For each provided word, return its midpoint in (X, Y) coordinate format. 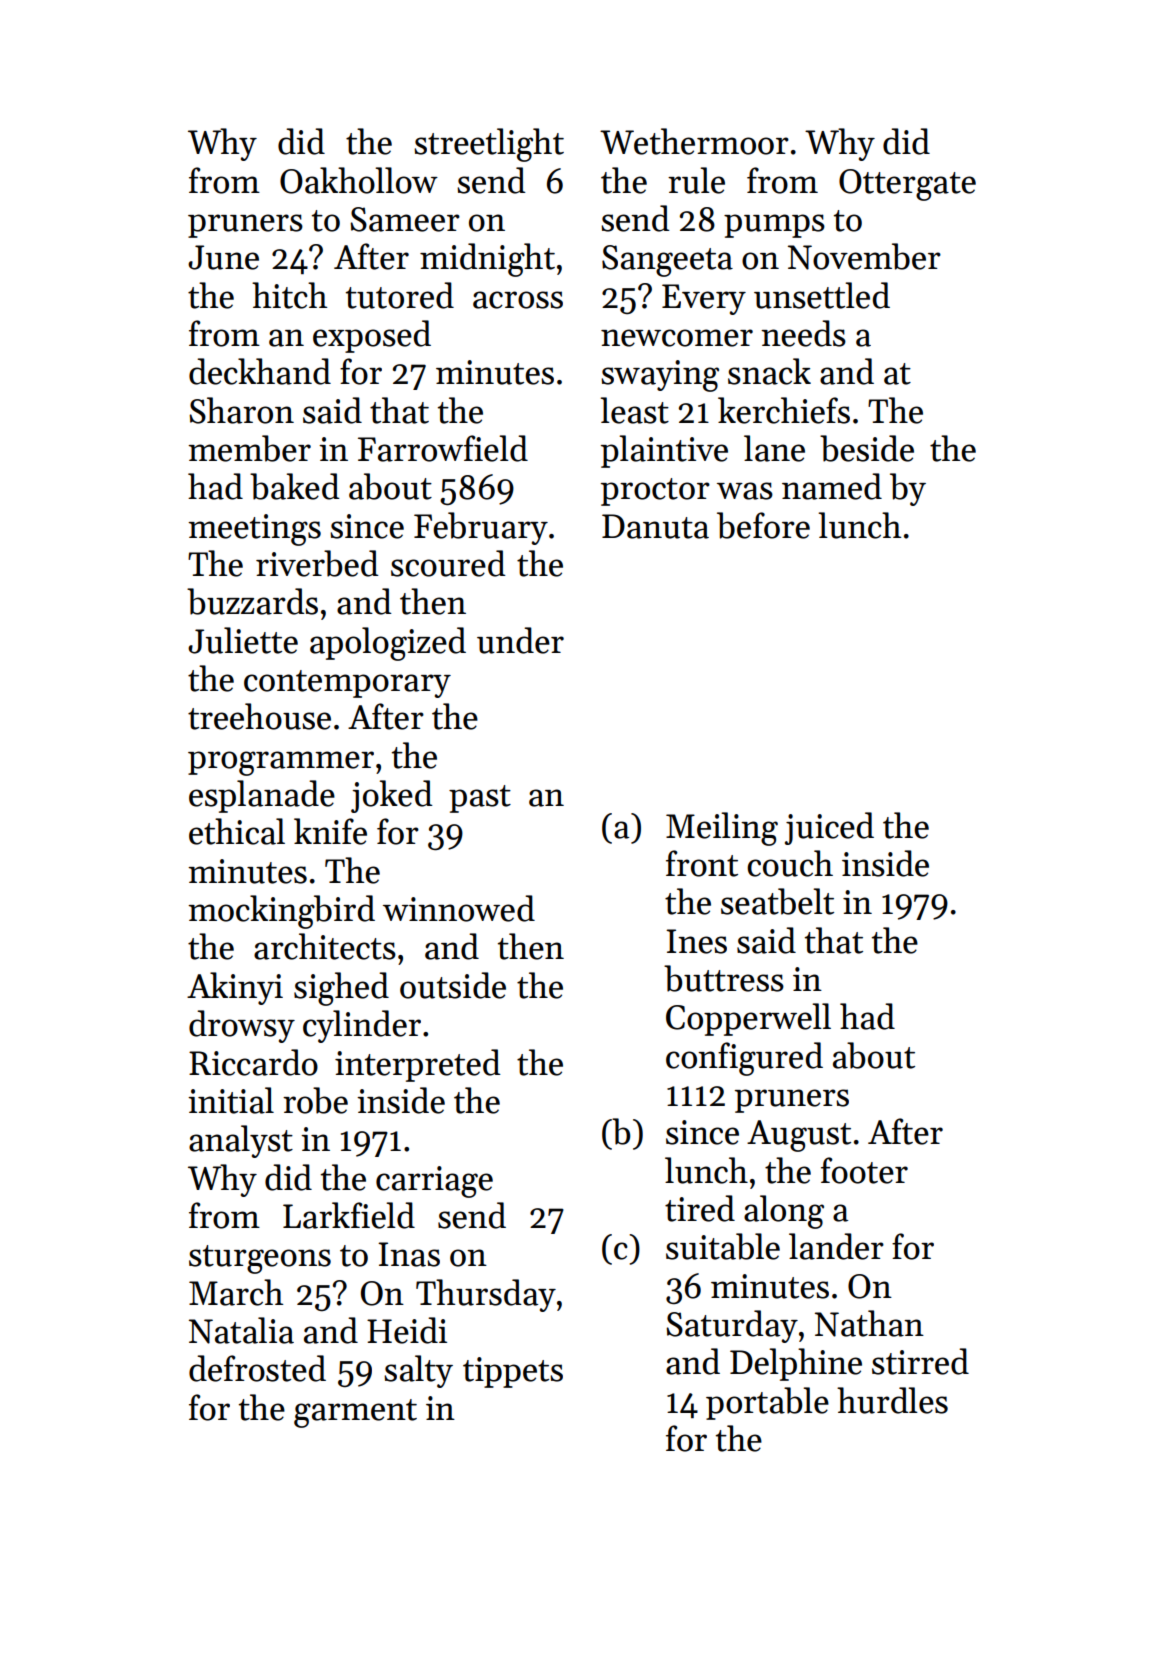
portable (767, 1403)
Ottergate (907, 185)
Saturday (732, 1326)
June (223, 257)
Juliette (243, 640)
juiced (829, 828)
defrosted (257, 1368)
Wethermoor (694, 141)
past (480, 799)
